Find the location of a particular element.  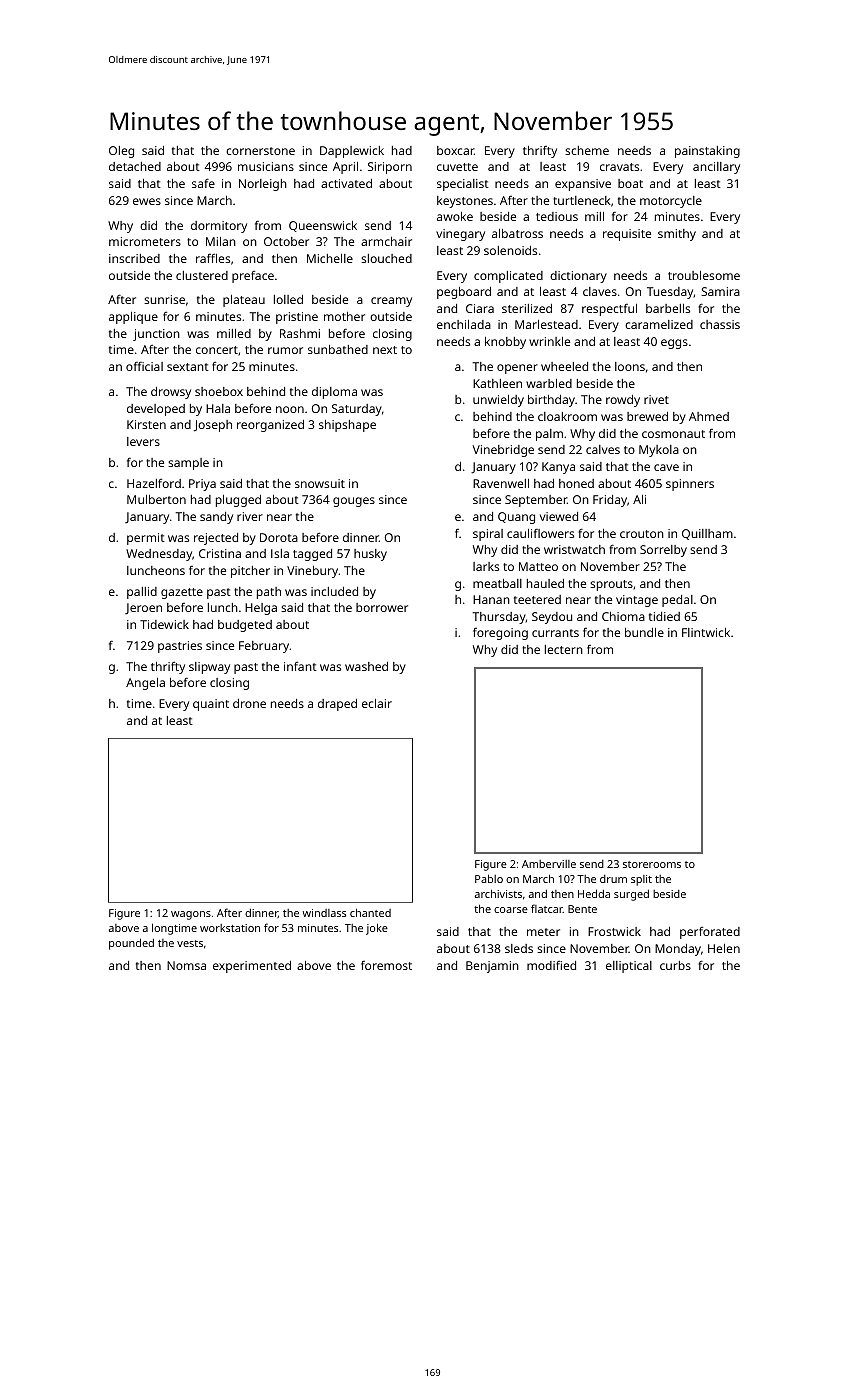

vintage is located at coordinates (637, 601).
